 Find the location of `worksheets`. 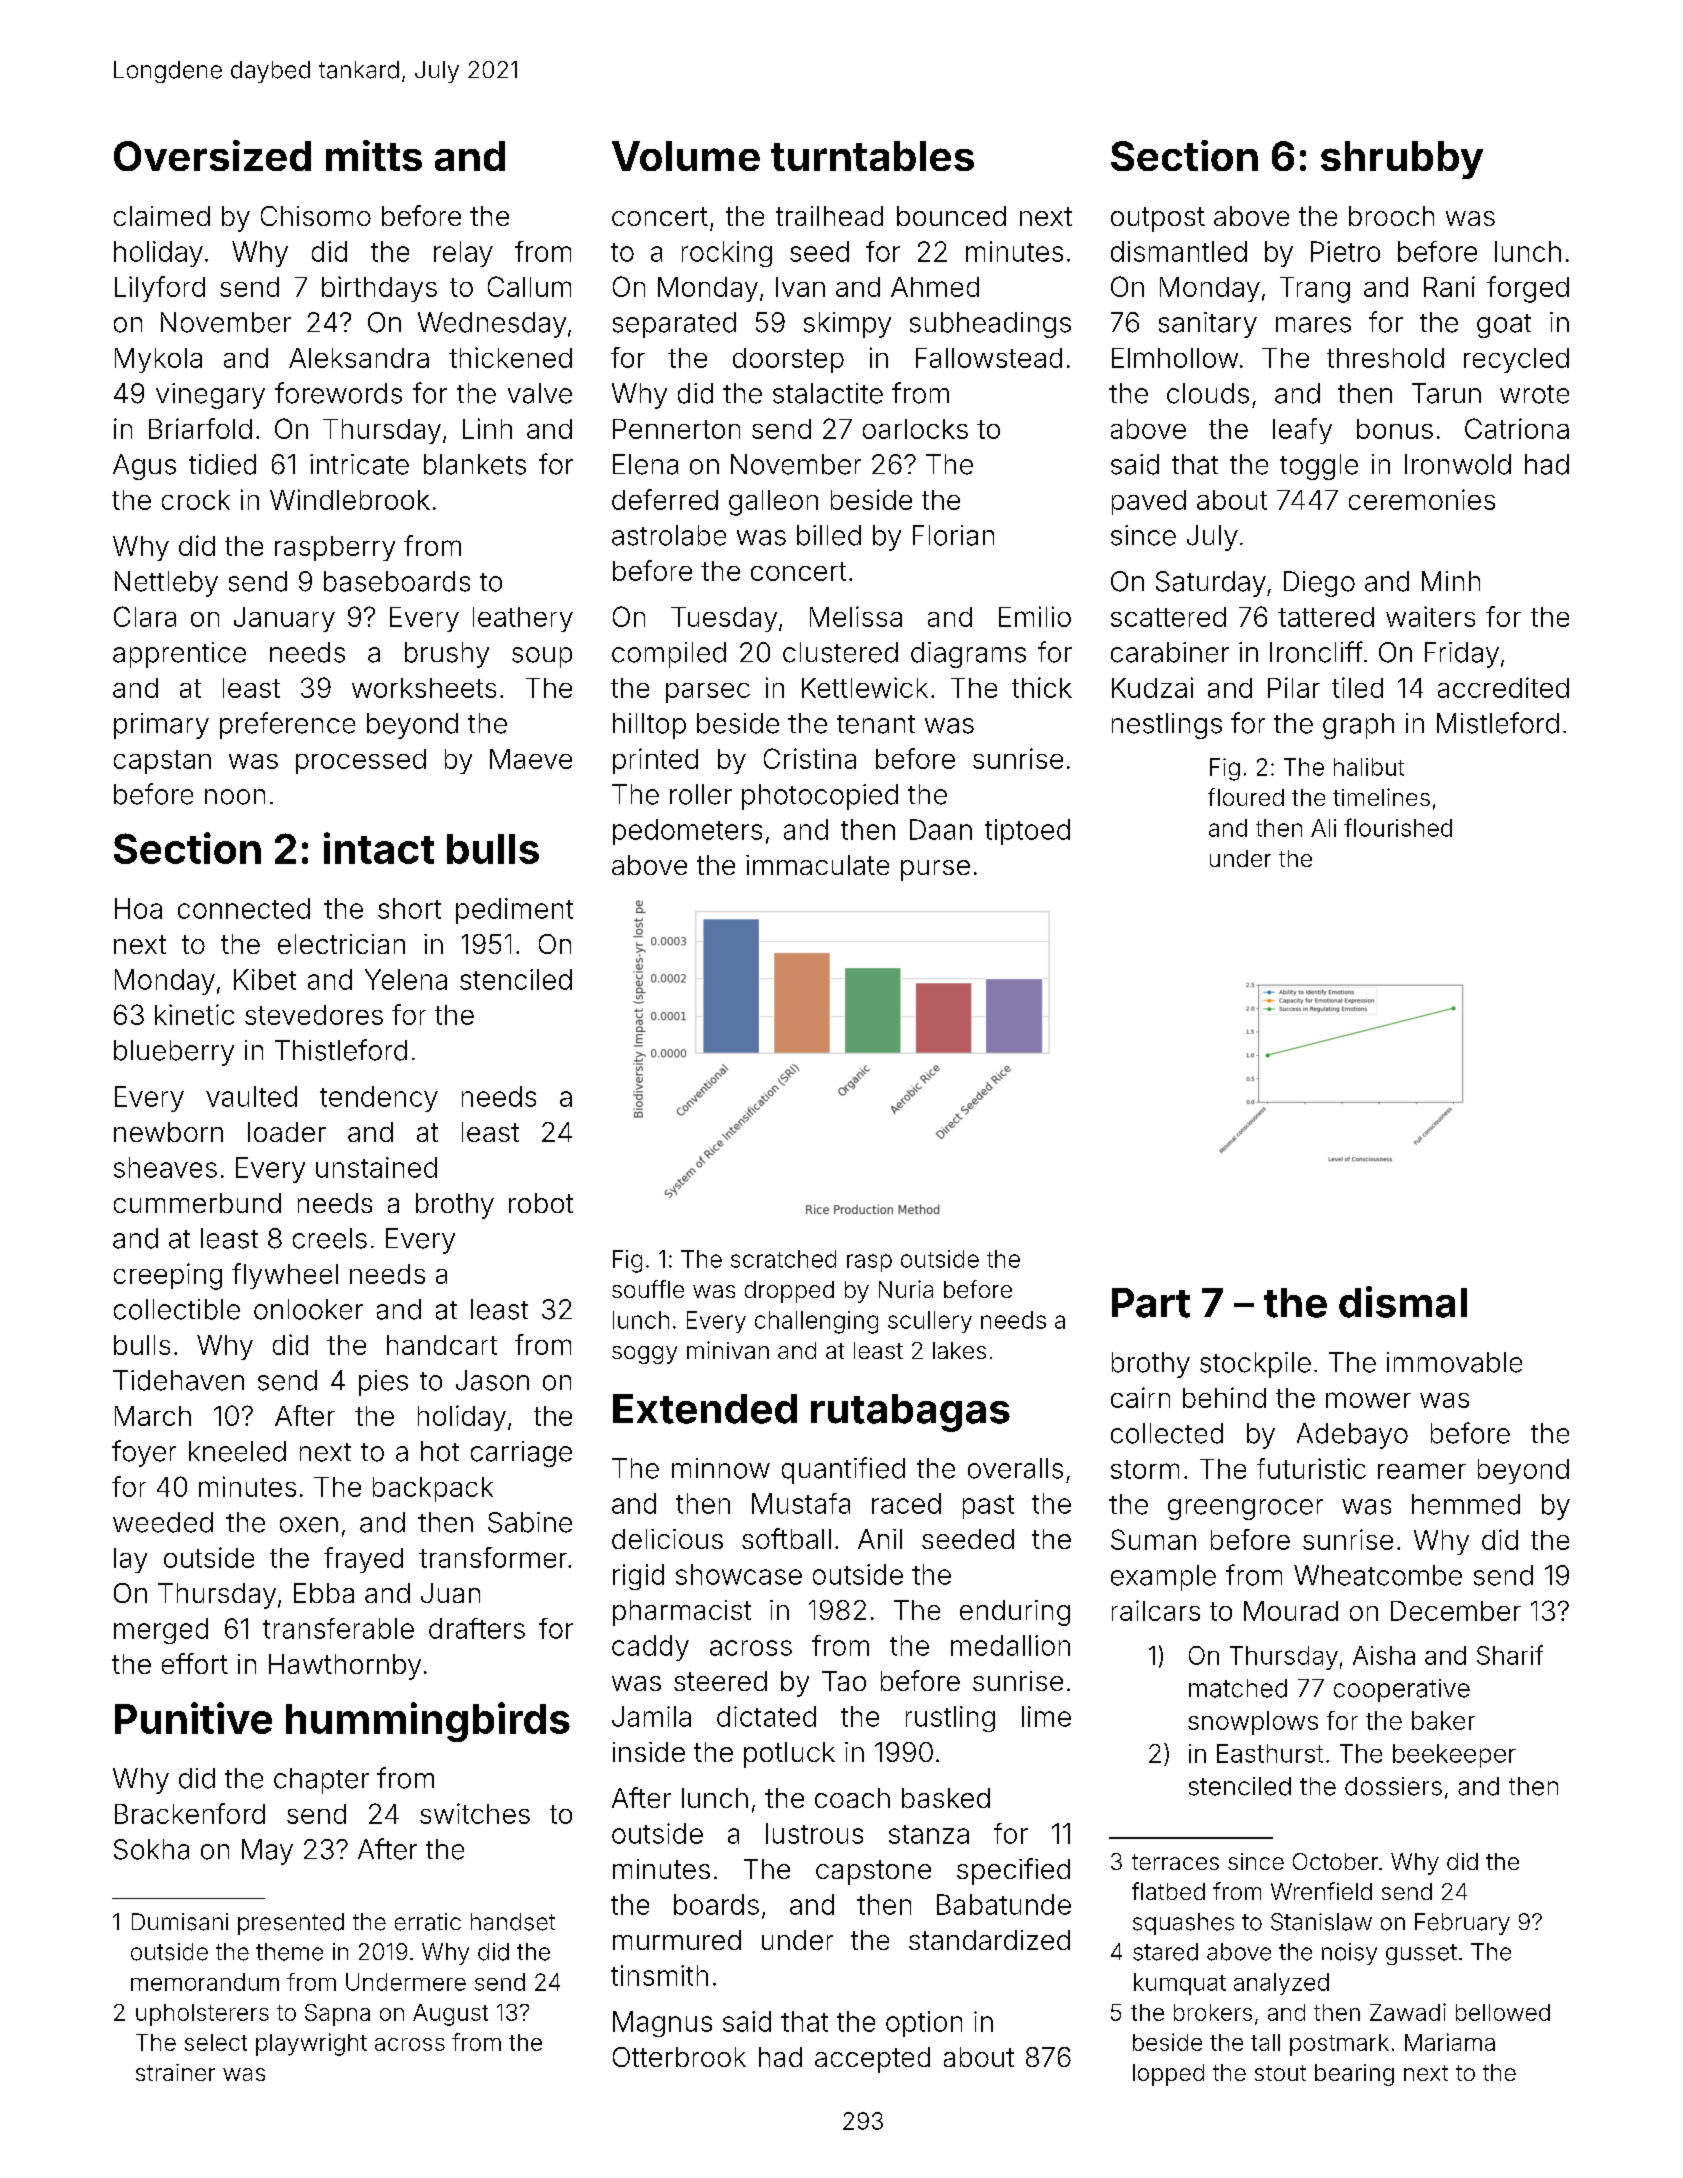

worksheets is located at coordinates (424, 688).
